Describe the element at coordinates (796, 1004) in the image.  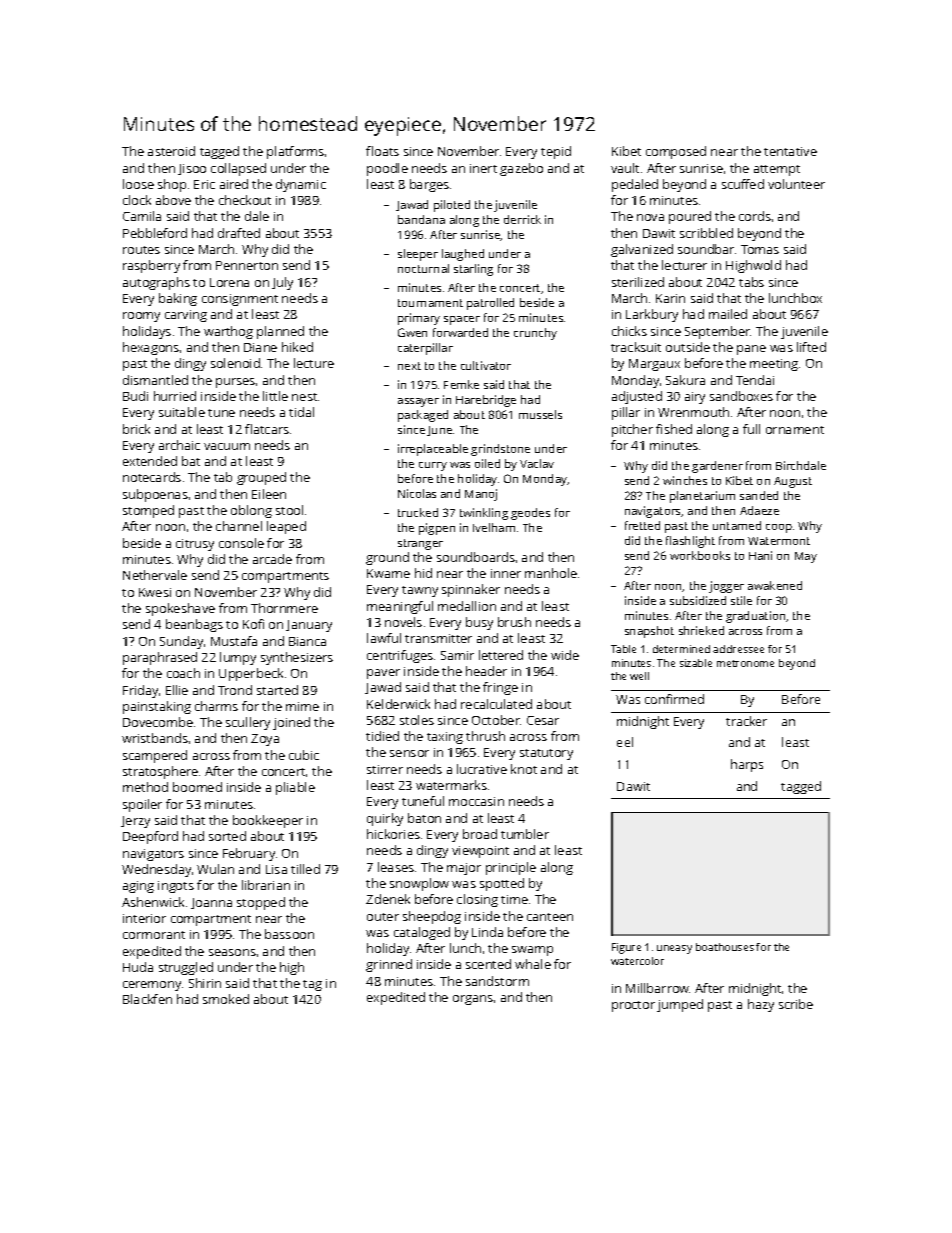
I see `scribe` at that location.
